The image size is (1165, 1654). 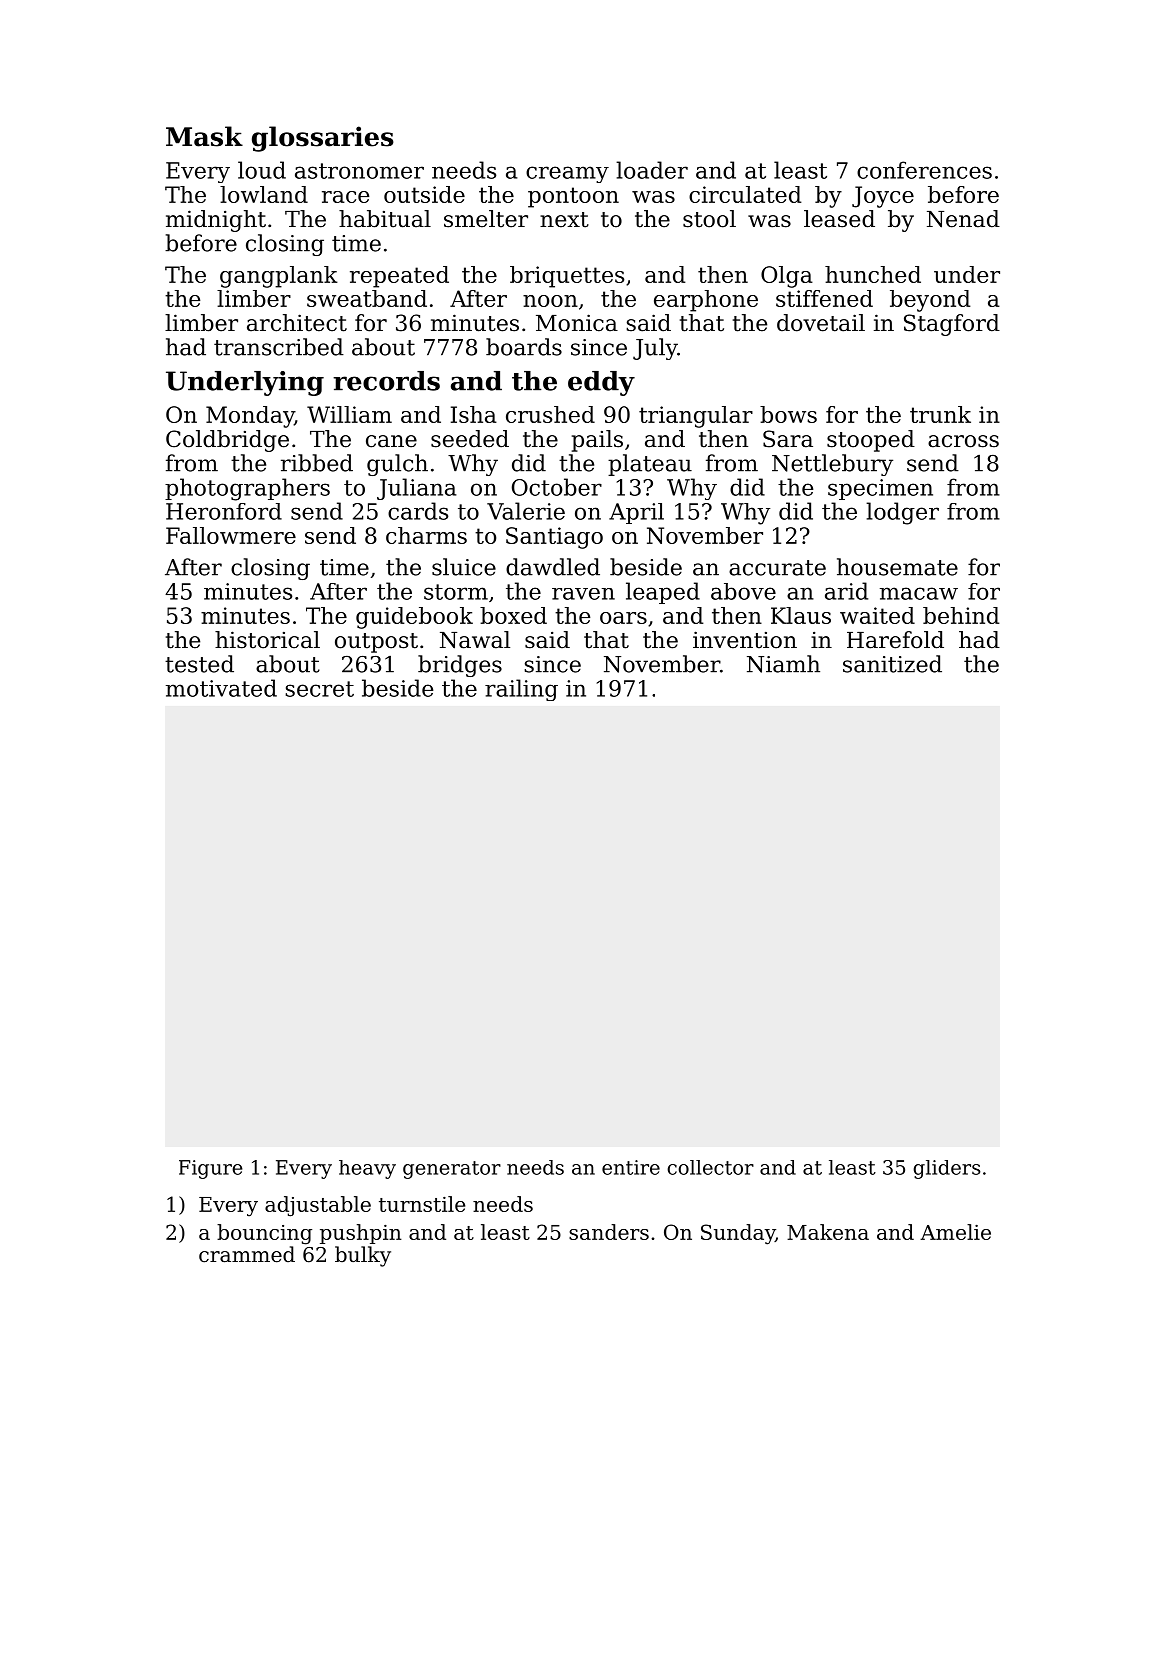 I want to click on sanitized, so click(x=892, y=664).
